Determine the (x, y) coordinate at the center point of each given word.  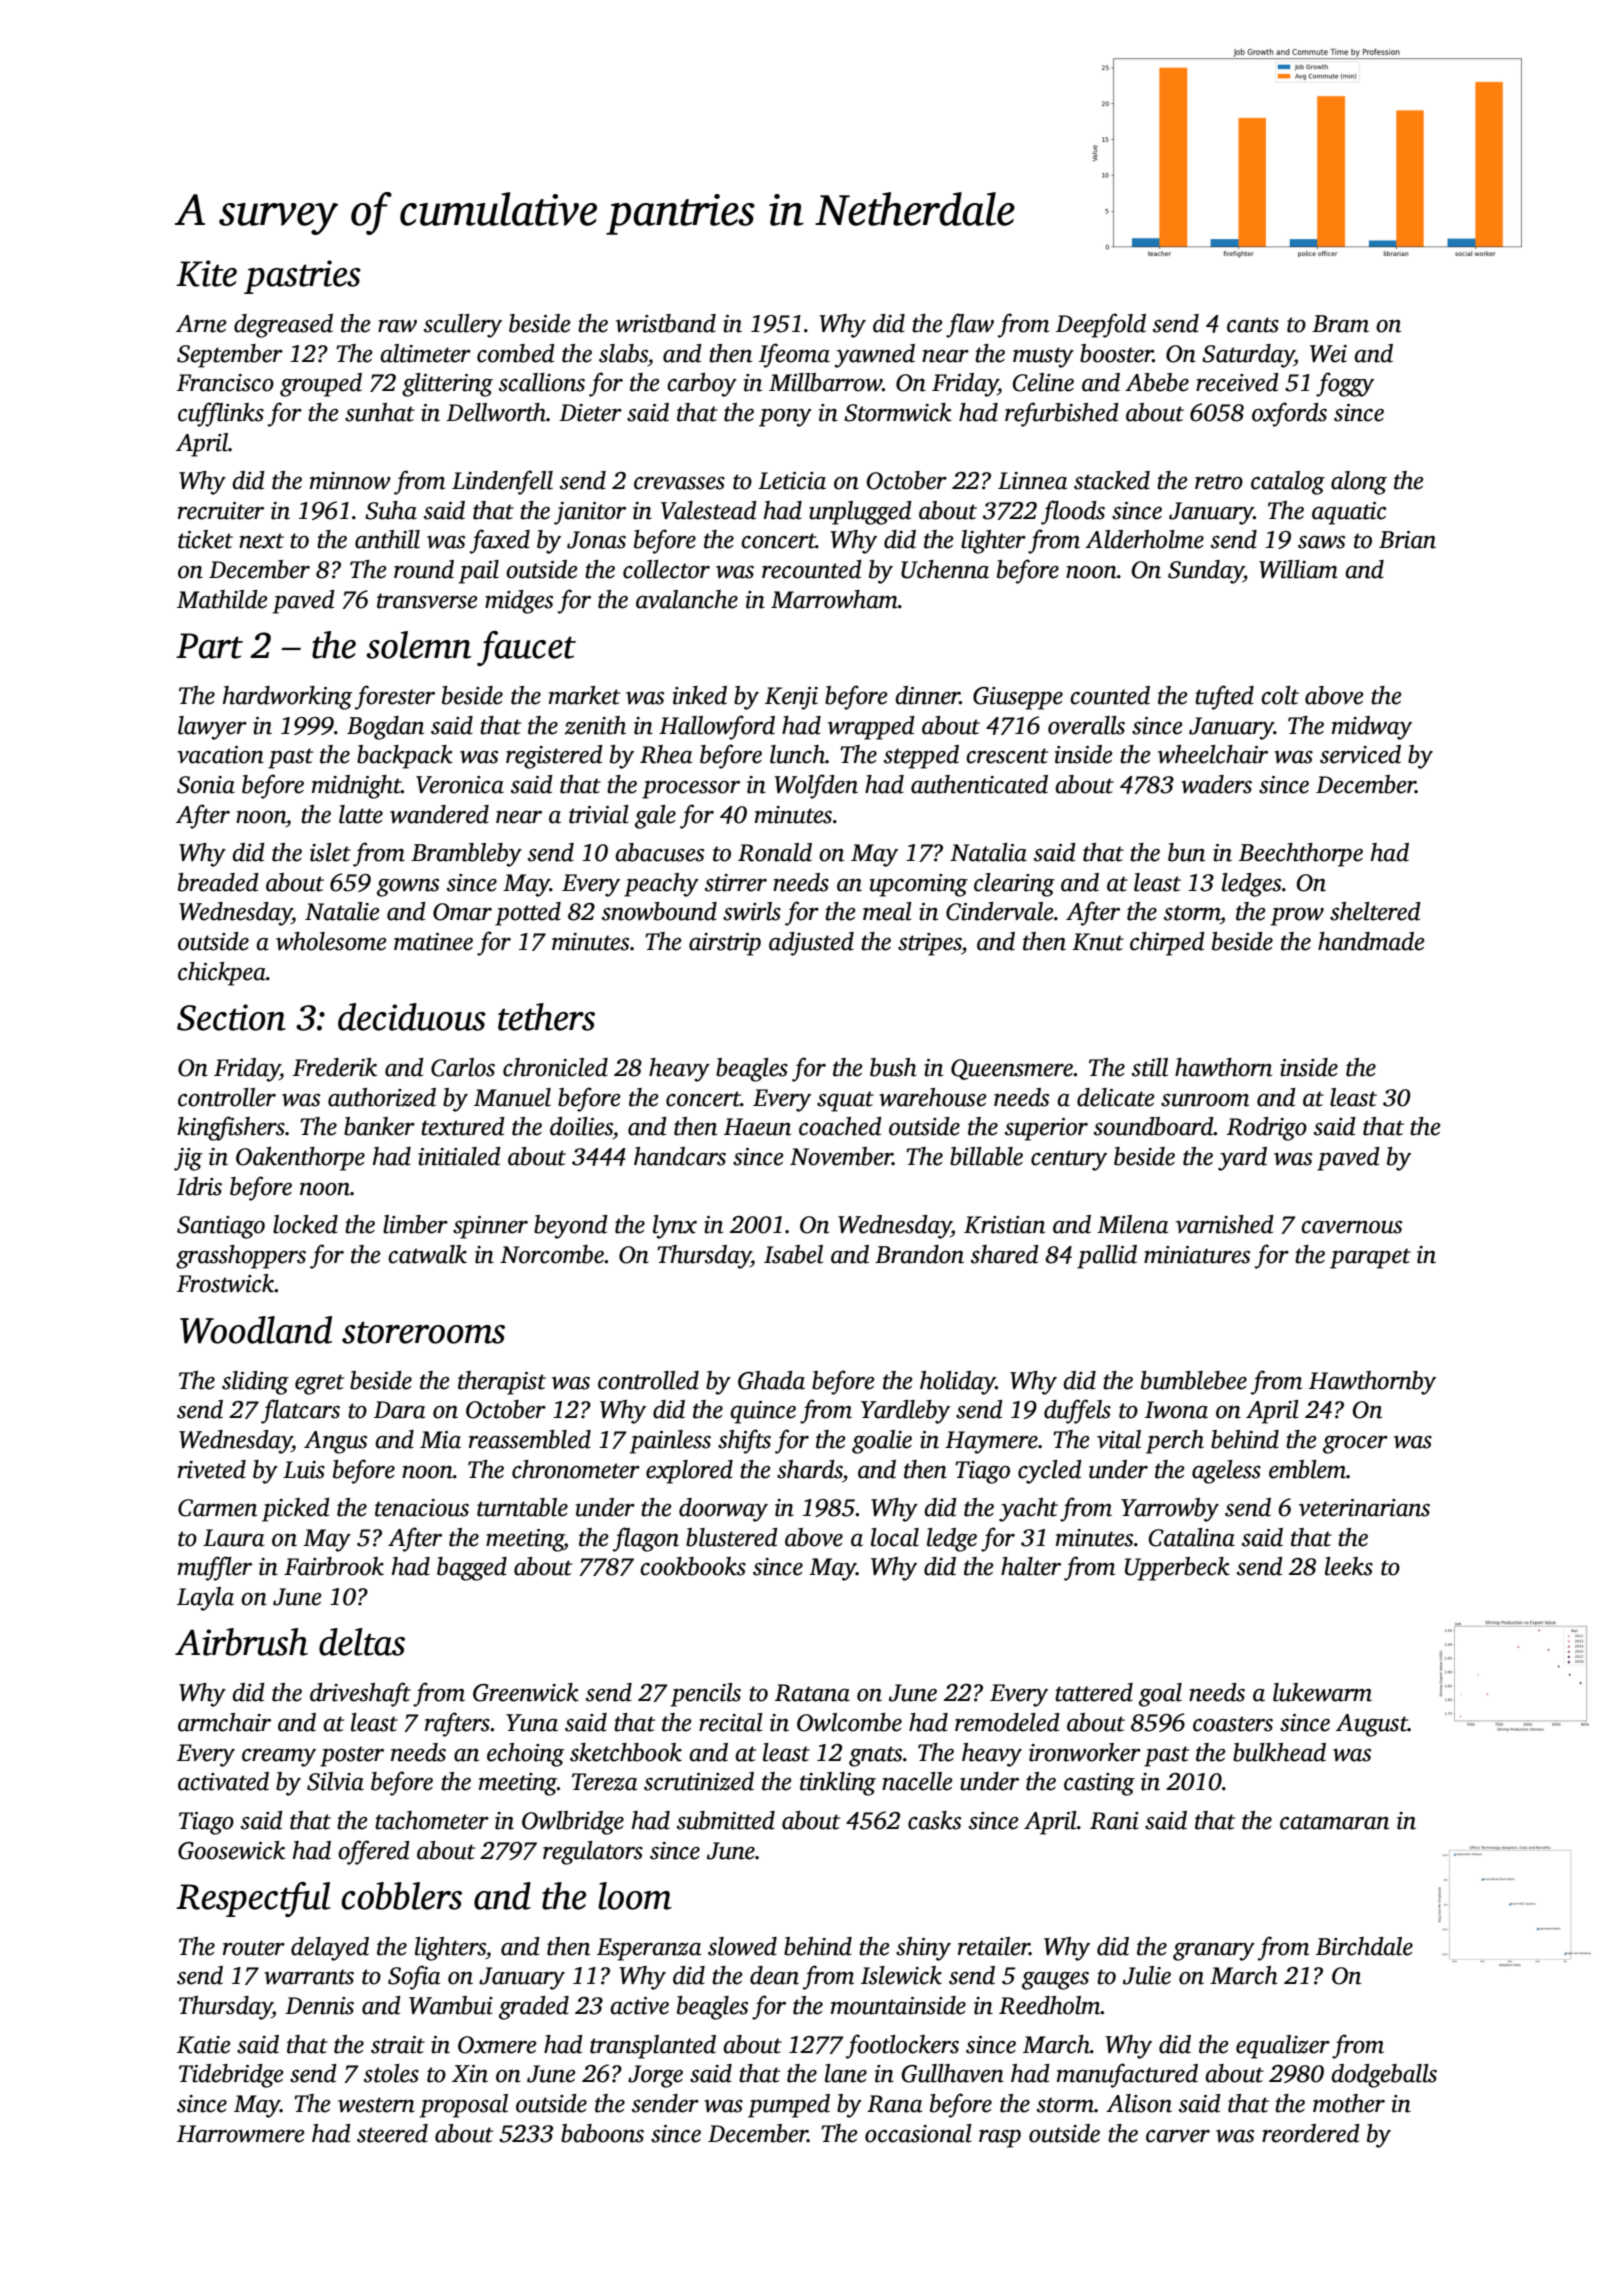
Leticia (792, 481)
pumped (789, 2106)
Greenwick (526, 1692)
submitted (726, 1820)
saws (1322, 542)
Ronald (775, 852)
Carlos (463, 1067)
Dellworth (496, 412)
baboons (602, 2133)
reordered (1311, 2133)
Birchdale (1364, 1946)
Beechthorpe (1301, 855)
